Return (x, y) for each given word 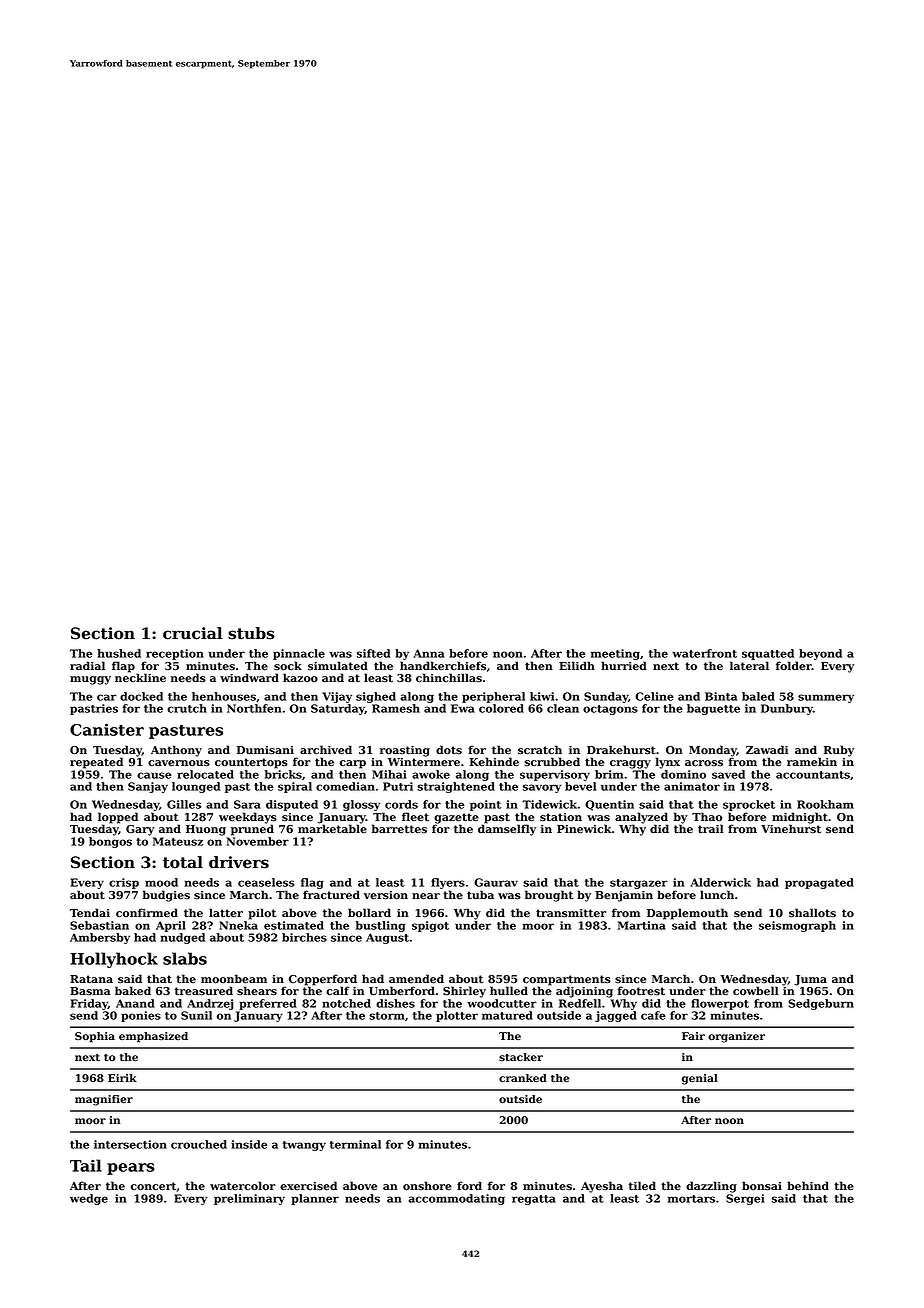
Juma (810, 980)
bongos (110, 842)
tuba (480, 894)
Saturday (338, 709)
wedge (89, 1199)
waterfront (704, 653)
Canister (107, 729)
